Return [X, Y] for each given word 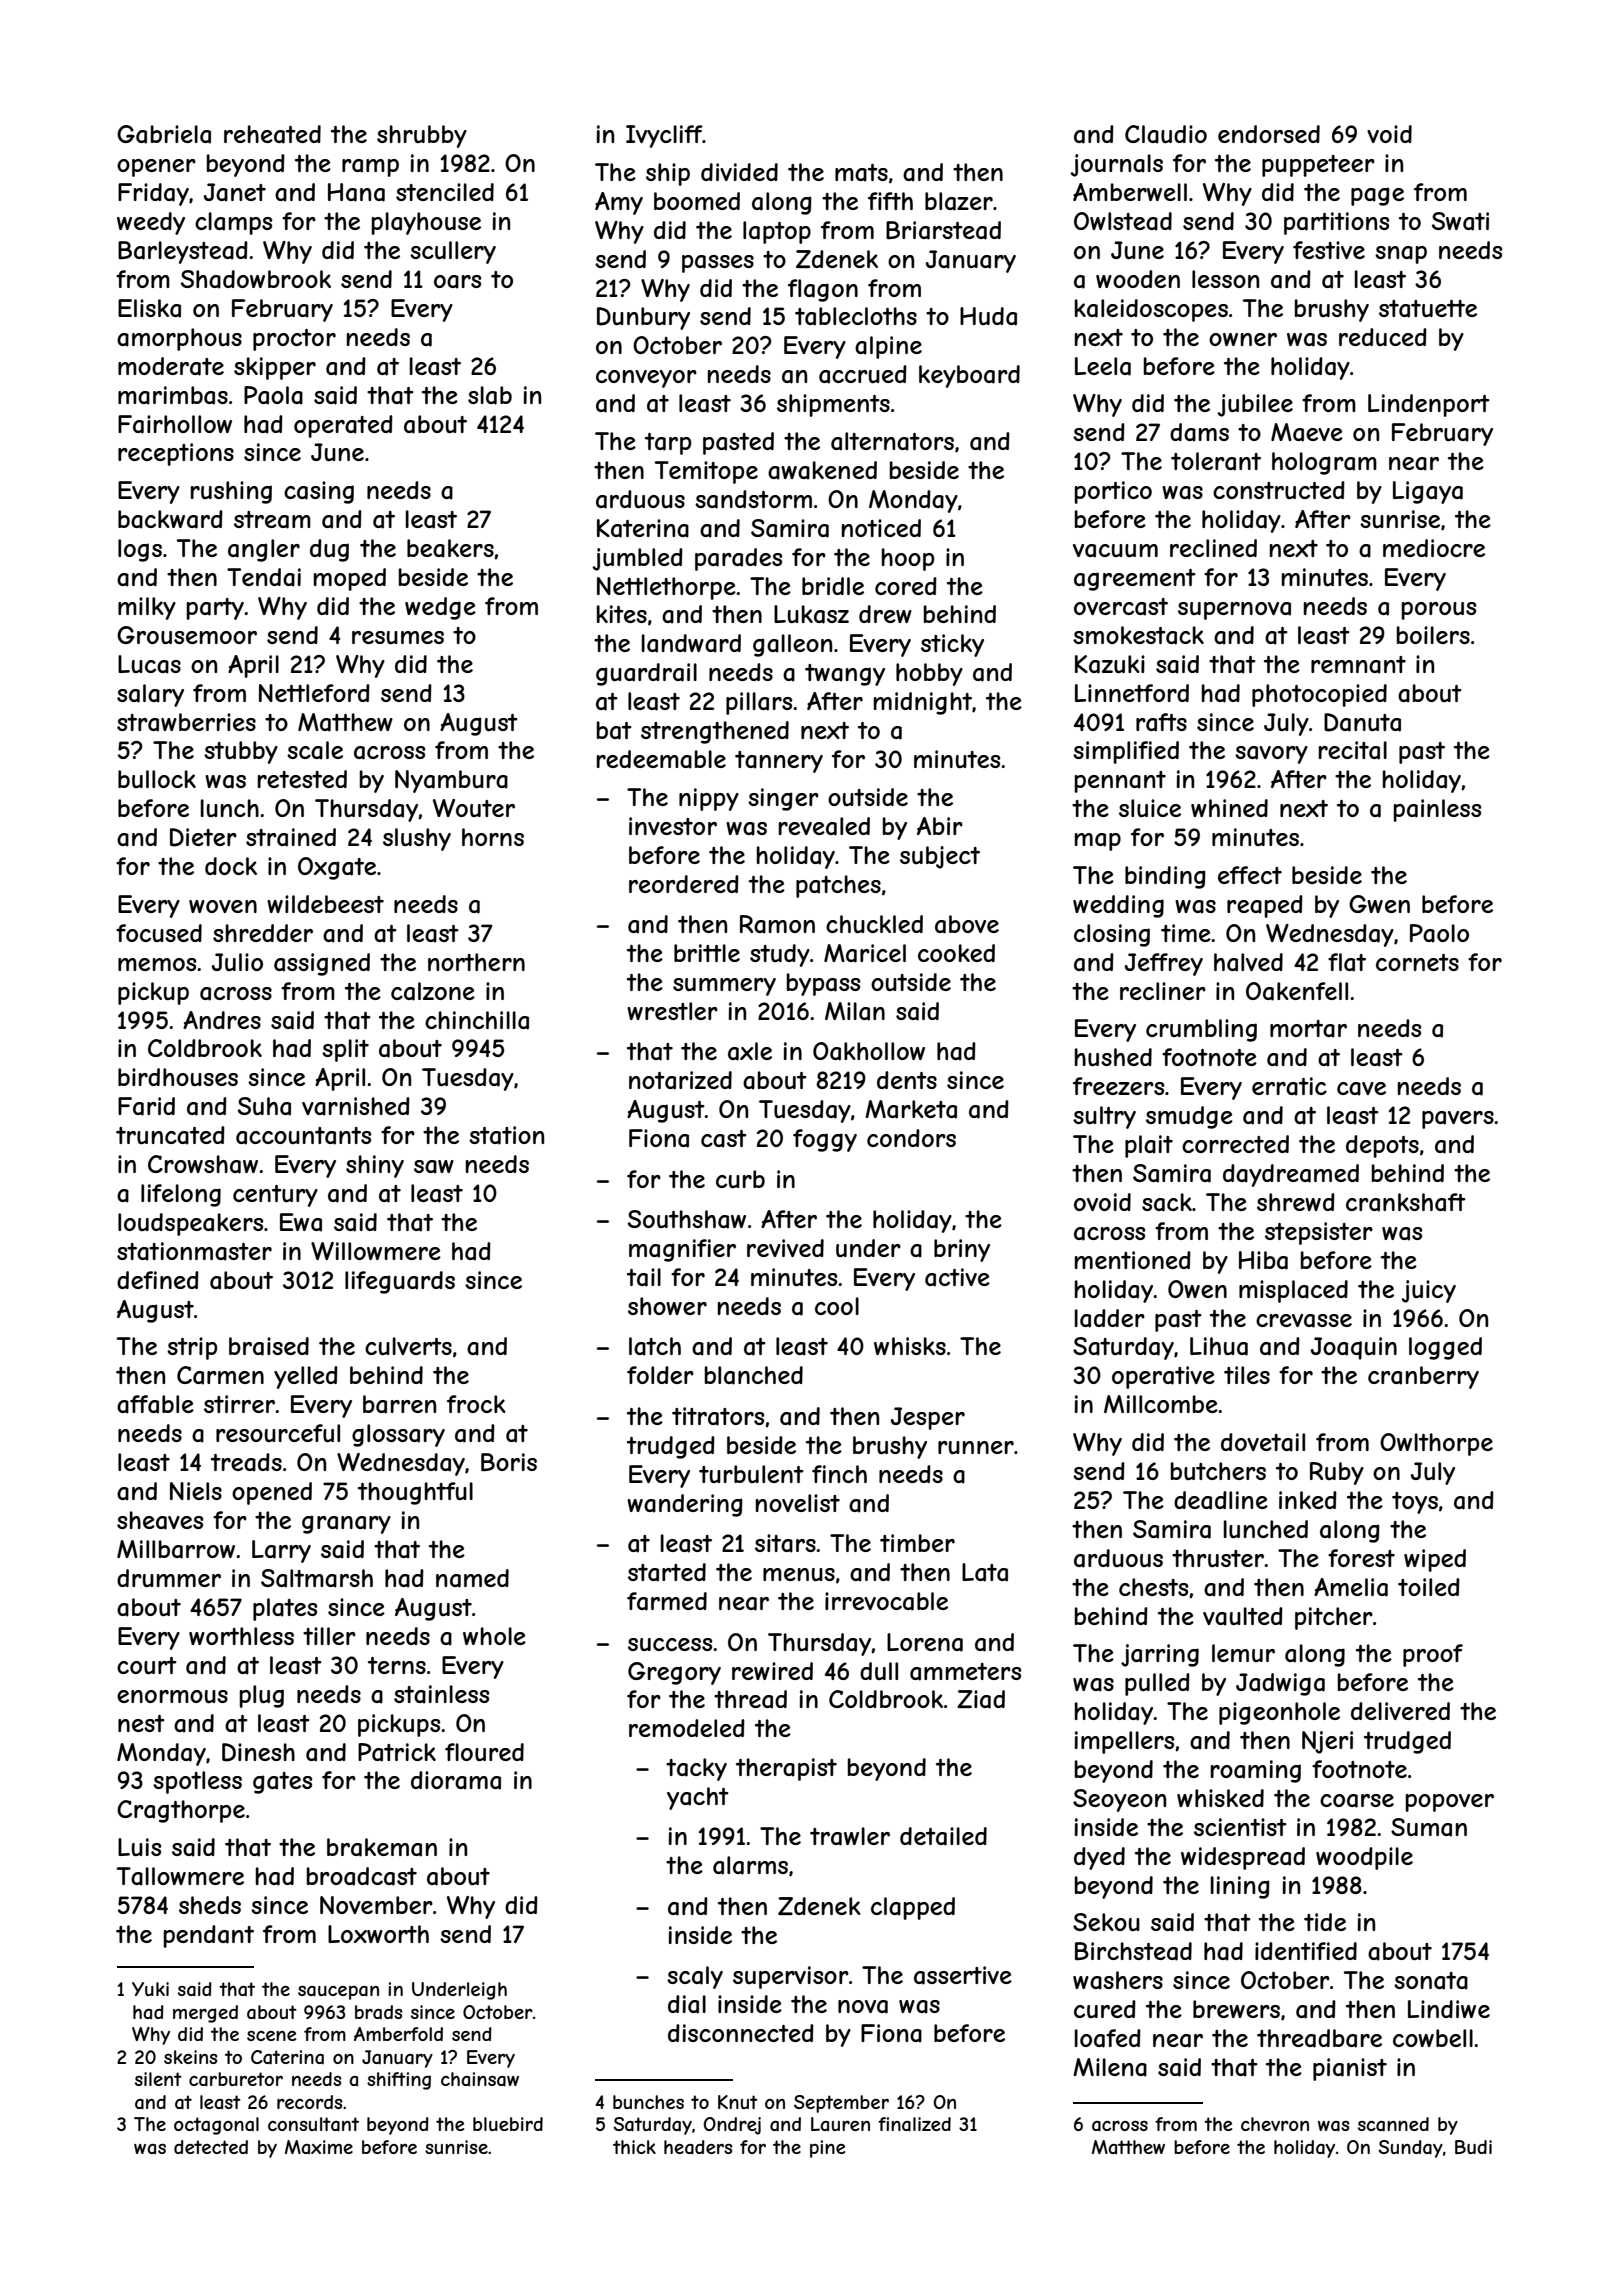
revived [785, 1248]
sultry [1104, 1117]
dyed [1099, 1858]
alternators [892, 441]
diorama [456, 1780]
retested [302, 779]
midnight [923, 703]
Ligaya [1428, 492]
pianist [1350, 2069]
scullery [453, 252]
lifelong [181, 1195]
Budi [1473, 2147]
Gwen [1379, 904]
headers [698, 2147]
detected [211, 2147]
